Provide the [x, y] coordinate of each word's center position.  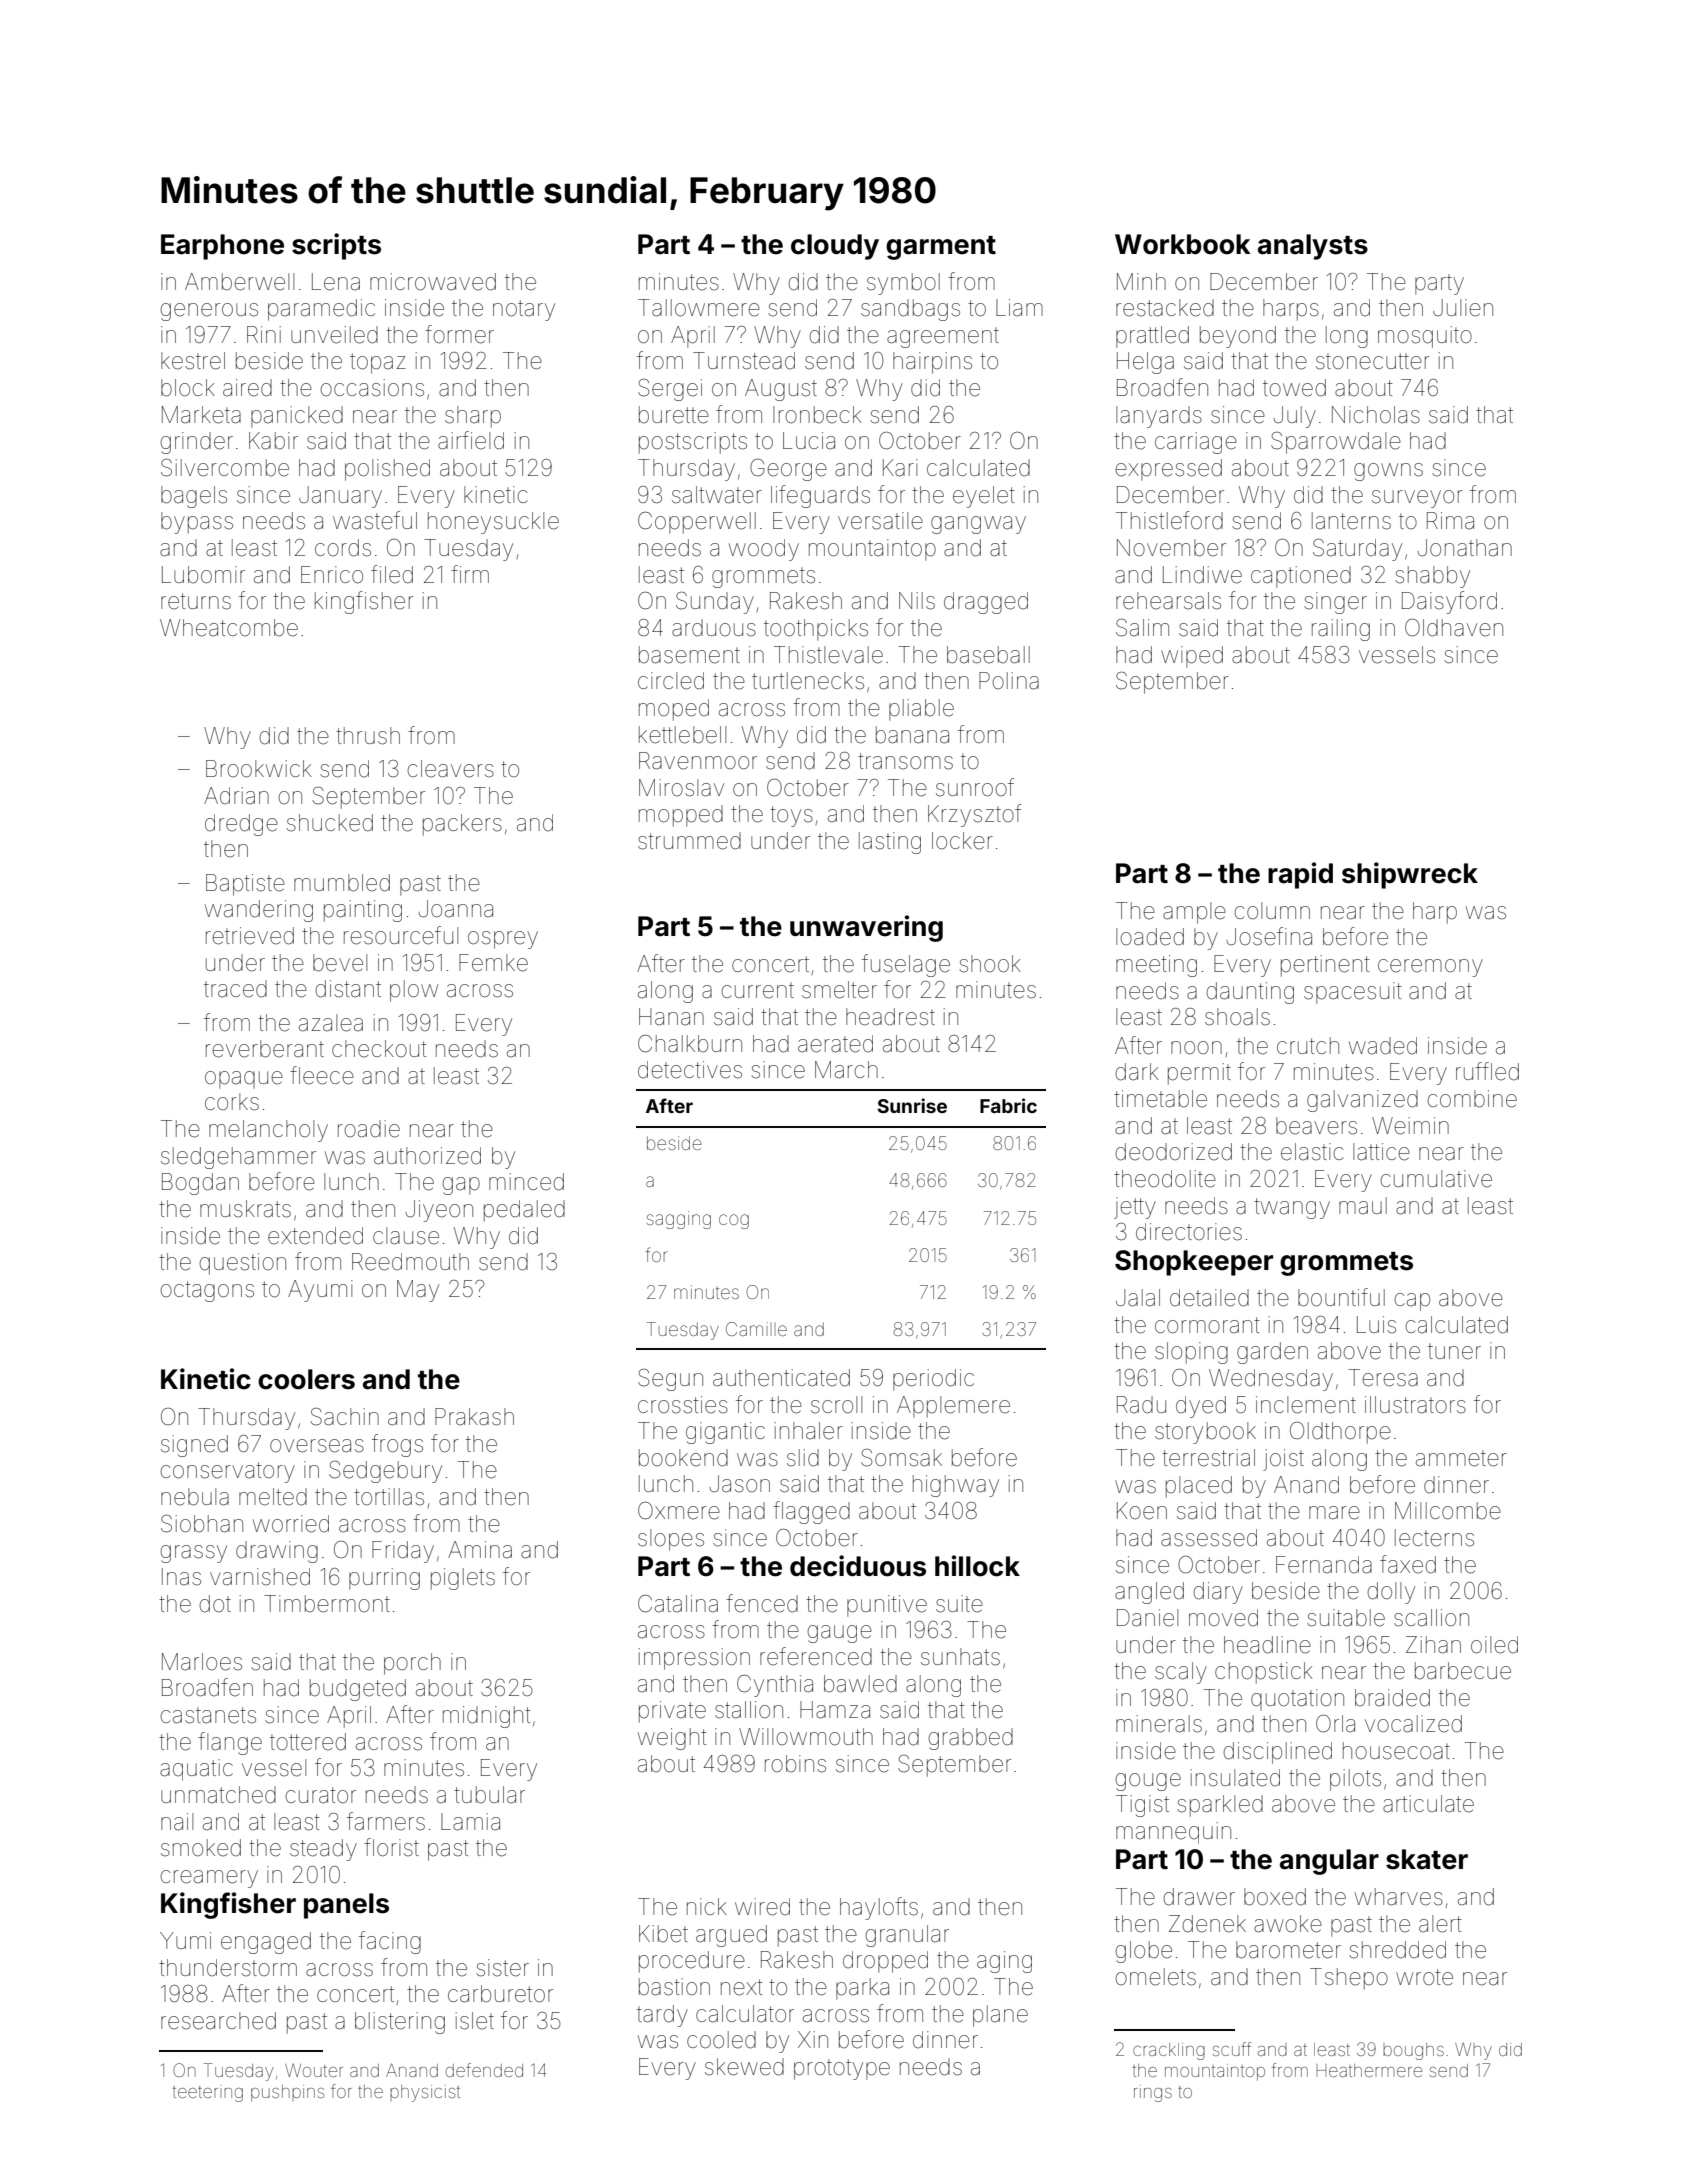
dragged [986, 603]
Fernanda [1324, 1565]
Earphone [222, 247]
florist [391, 1847]
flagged [811, 1512]
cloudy [835, 247]
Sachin [345, 1417]
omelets [1155, 1977]
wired [762, 1907]
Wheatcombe [229, 628]
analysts [1313, 247]
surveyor [1417, 499]
